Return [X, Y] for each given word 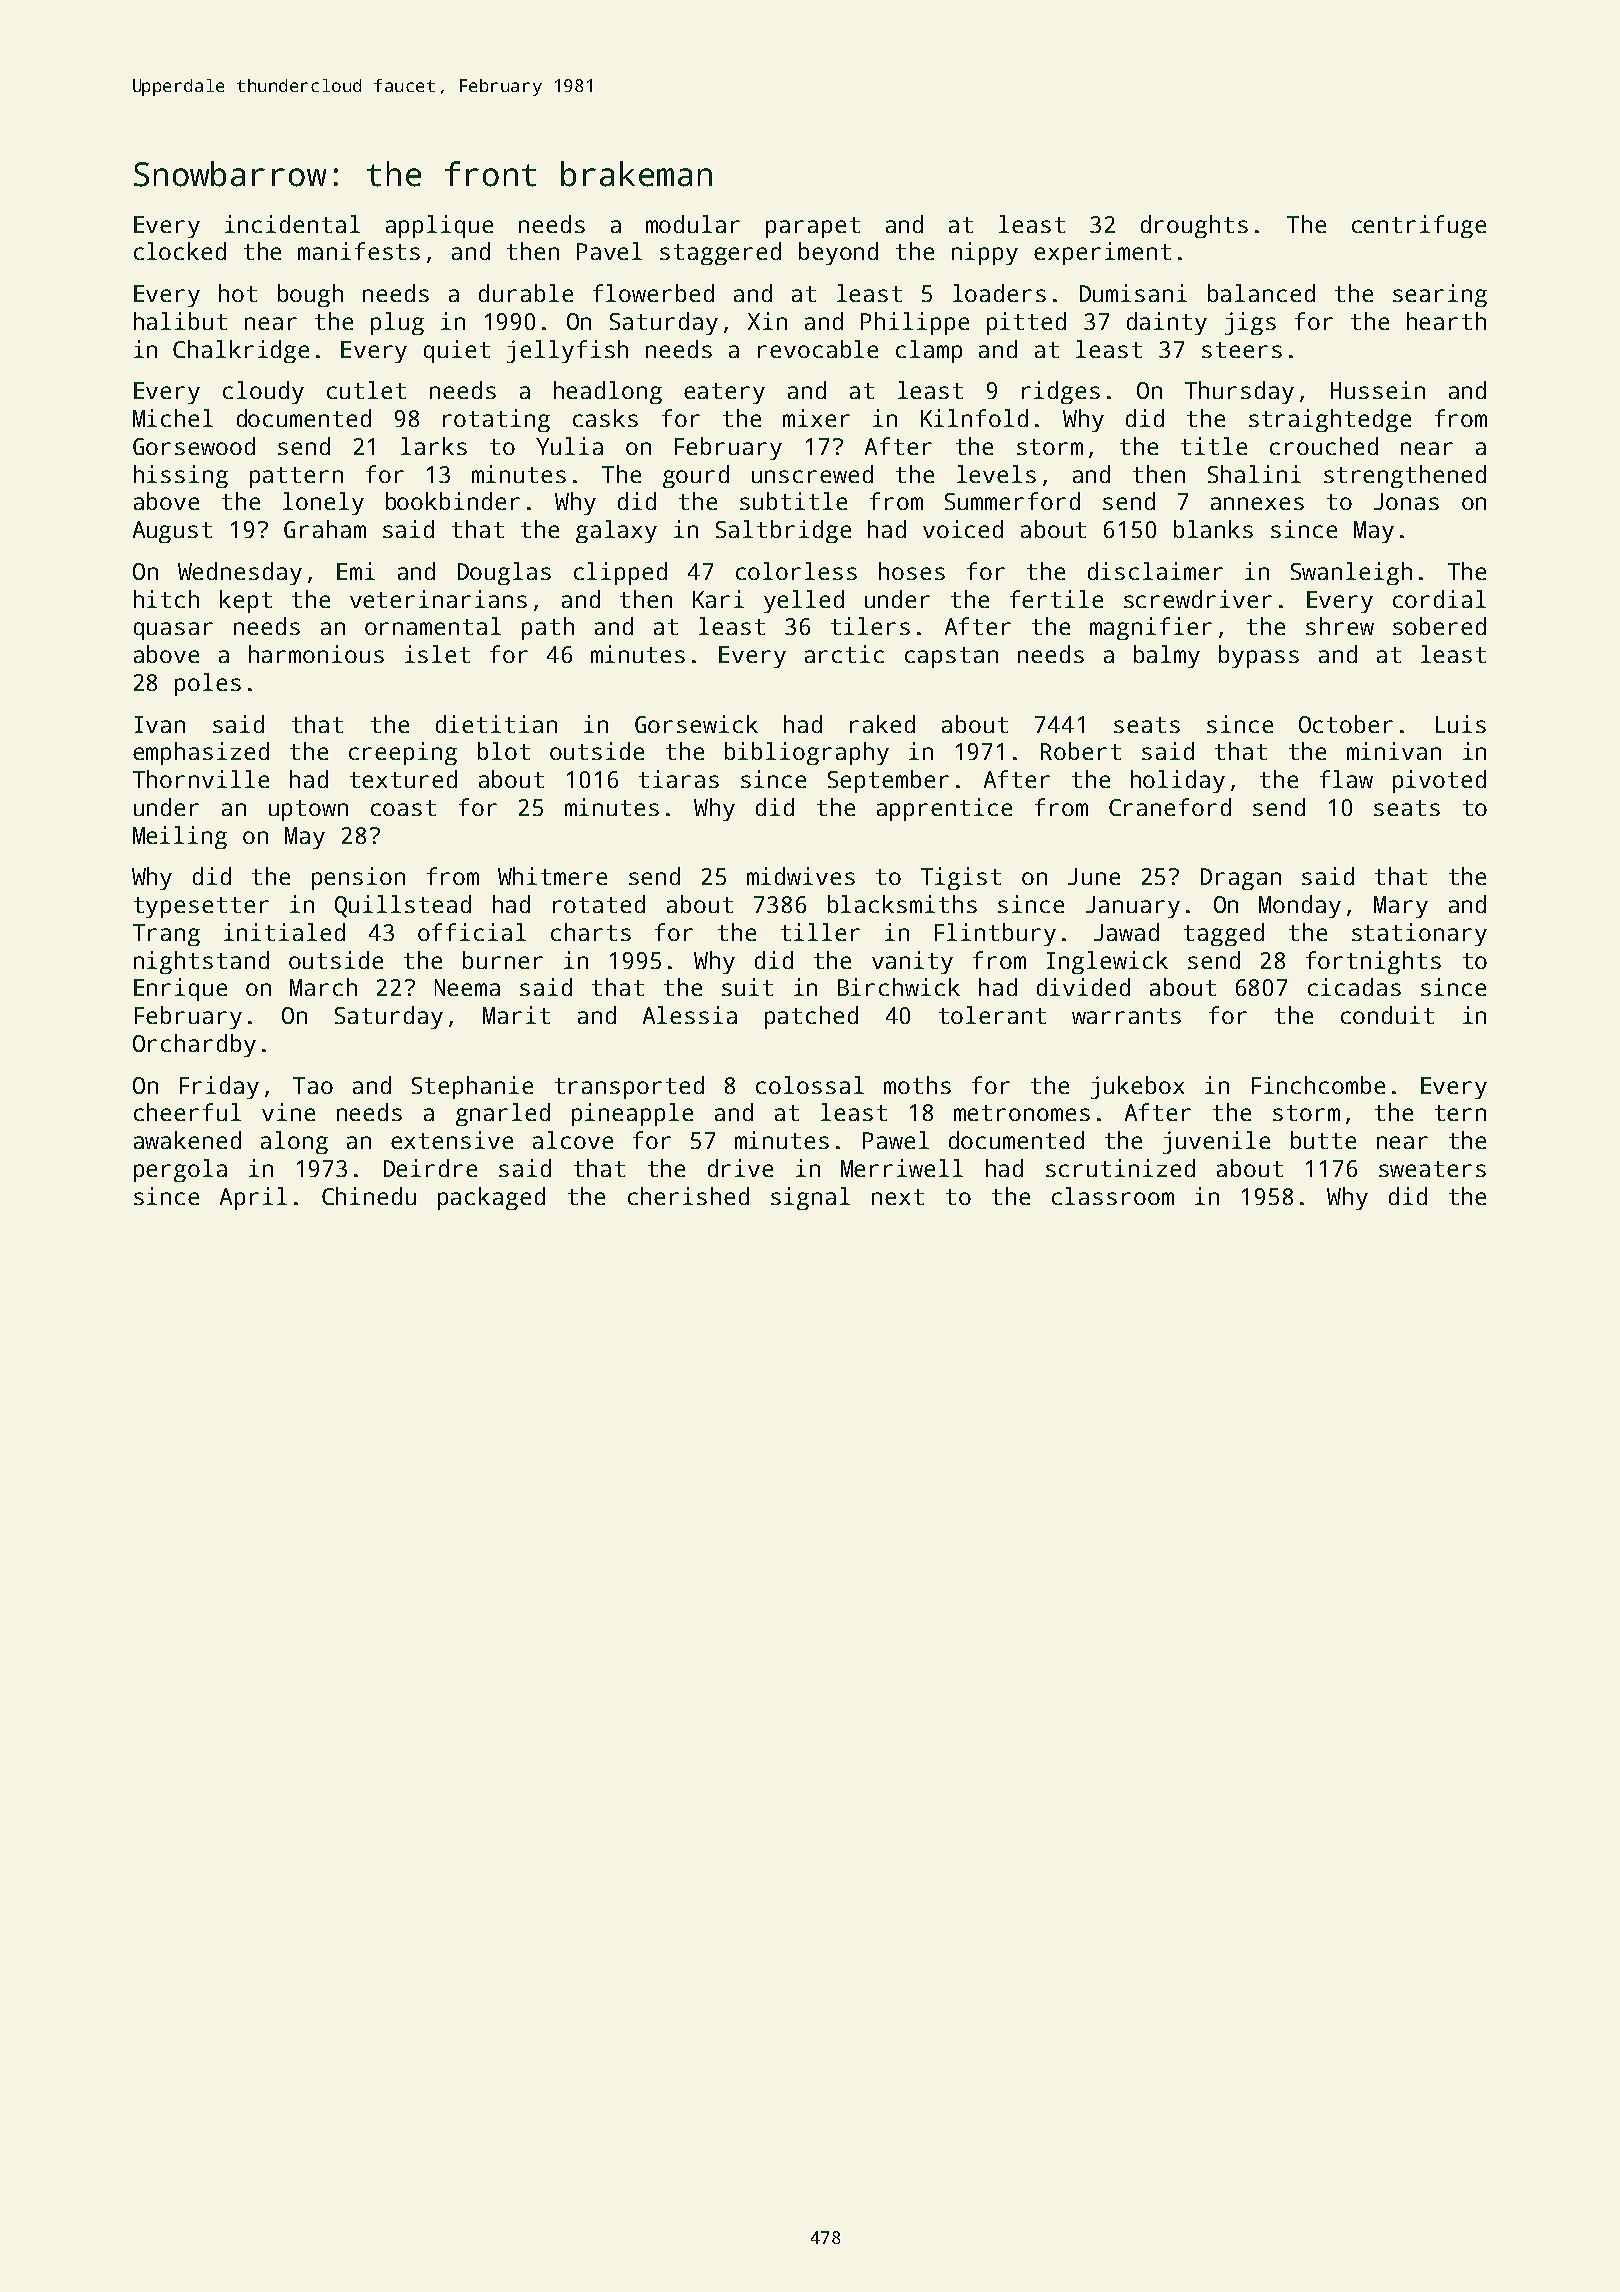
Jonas [1406, 501]
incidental [292, 224]
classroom [1113, 1196]
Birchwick [899, 987]
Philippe [915, 323]
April [253, 1198]
